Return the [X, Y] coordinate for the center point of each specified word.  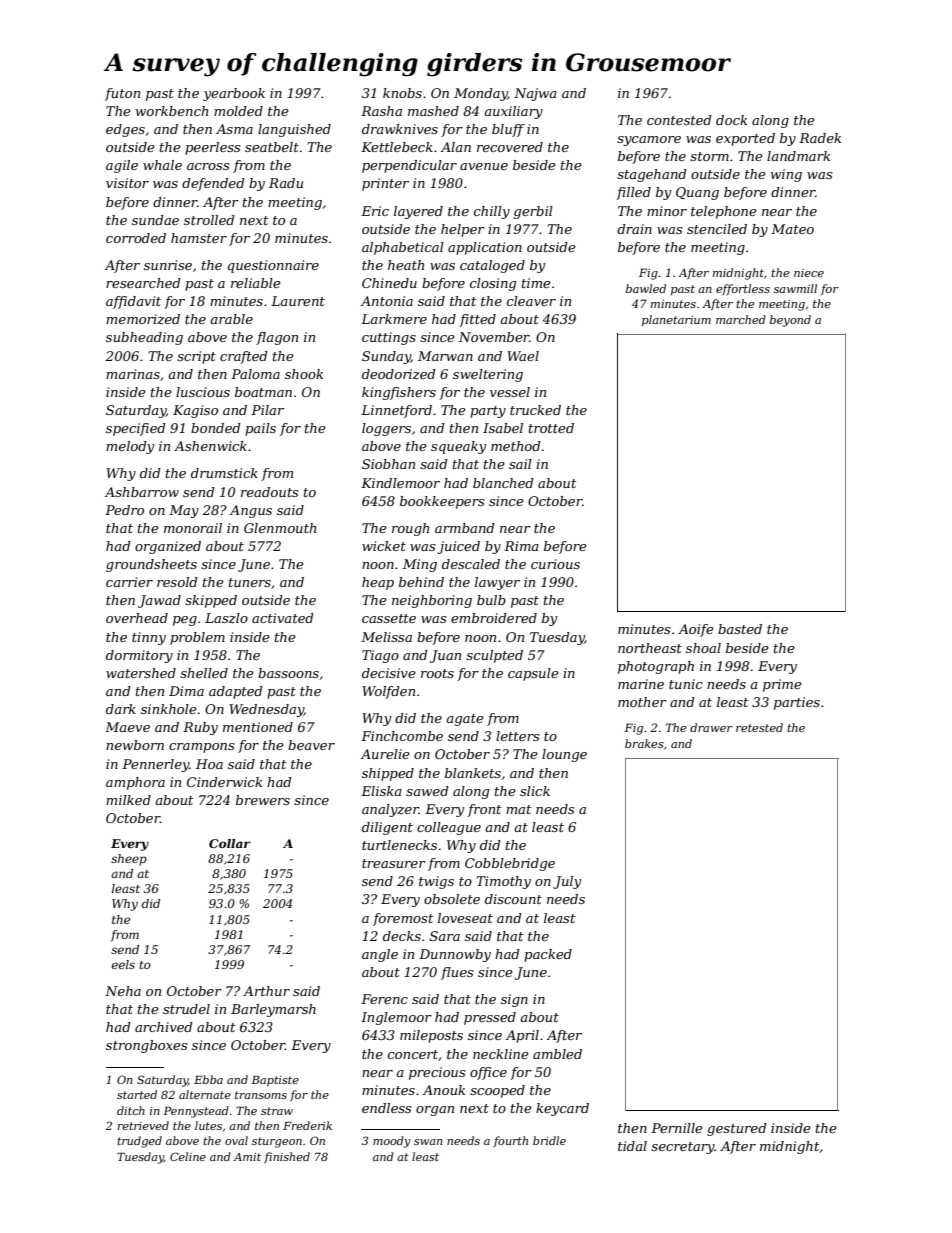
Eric [375, 211]
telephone [724, 212]
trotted [551, 428]
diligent [387, 828]
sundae [155, 220]
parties [797, 703]
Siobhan [388, 464]
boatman [263, 392]
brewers [263, 800]
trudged [139, 1142]
